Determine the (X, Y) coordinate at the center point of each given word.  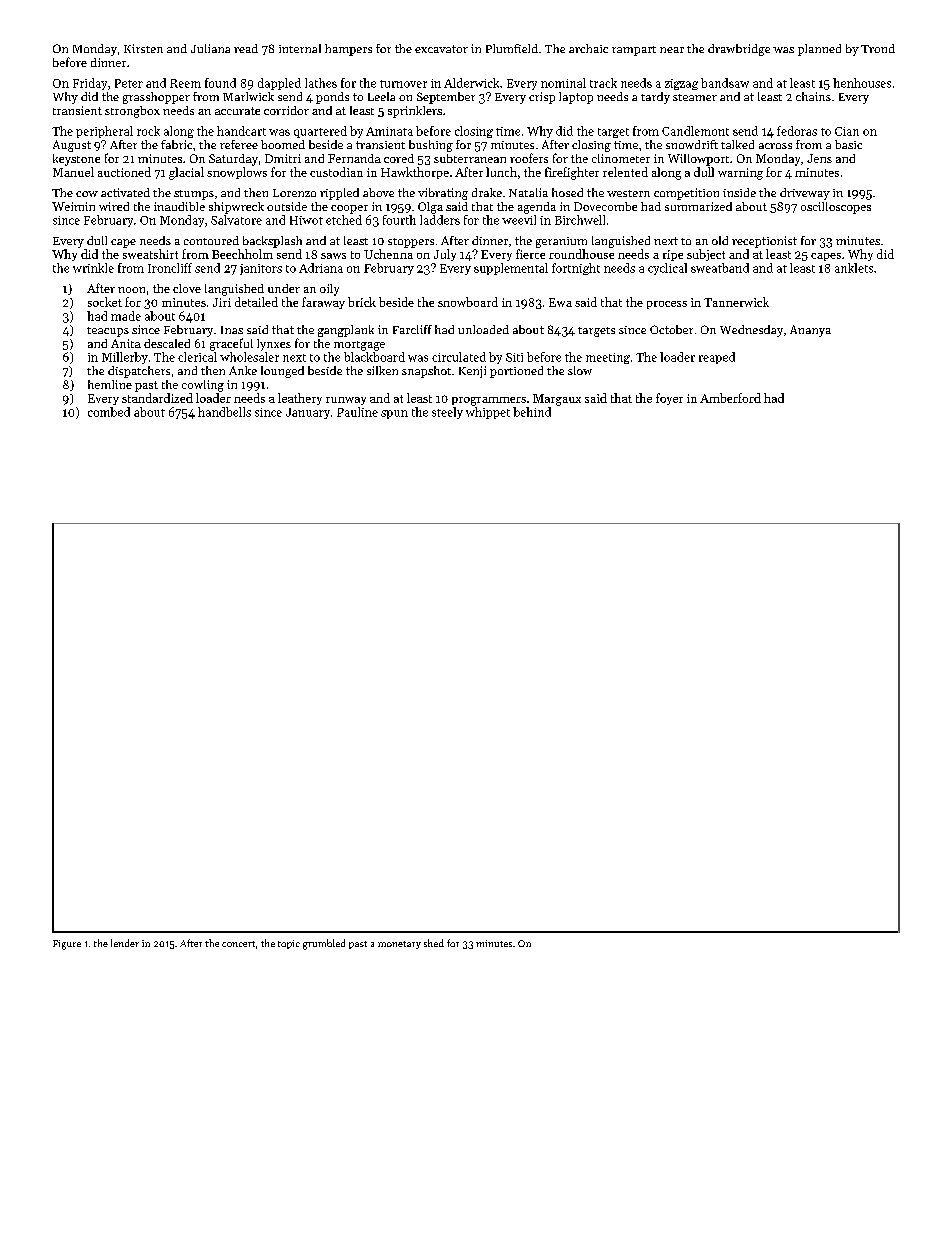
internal (300, 48)
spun (394, 414)
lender (125, 943)
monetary (399, 945)
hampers (348, 50)
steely (447, 413)
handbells (224, 412)
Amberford (730, 398)
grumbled (324, 944)
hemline (110, 384)
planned (819, 50)
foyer (669, 399)
